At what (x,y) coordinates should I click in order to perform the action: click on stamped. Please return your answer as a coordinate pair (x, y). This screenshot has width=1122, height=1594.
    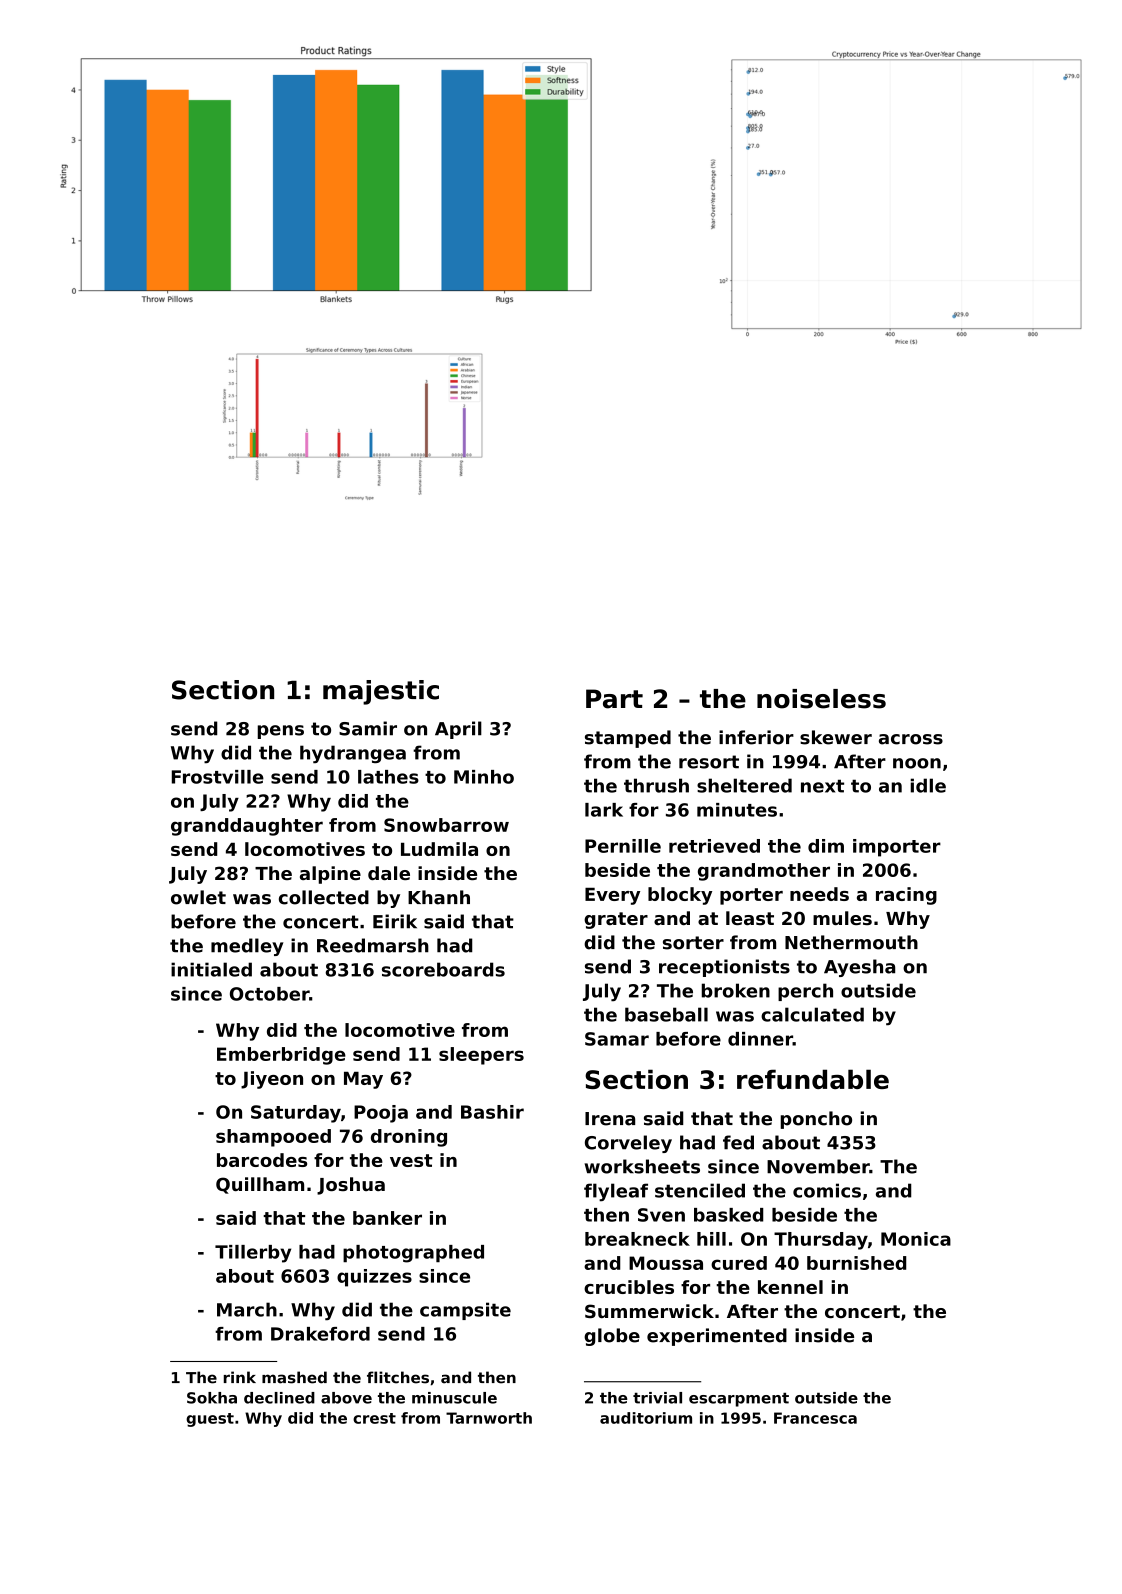
    Looking at the image, I should click on (628, 739).
